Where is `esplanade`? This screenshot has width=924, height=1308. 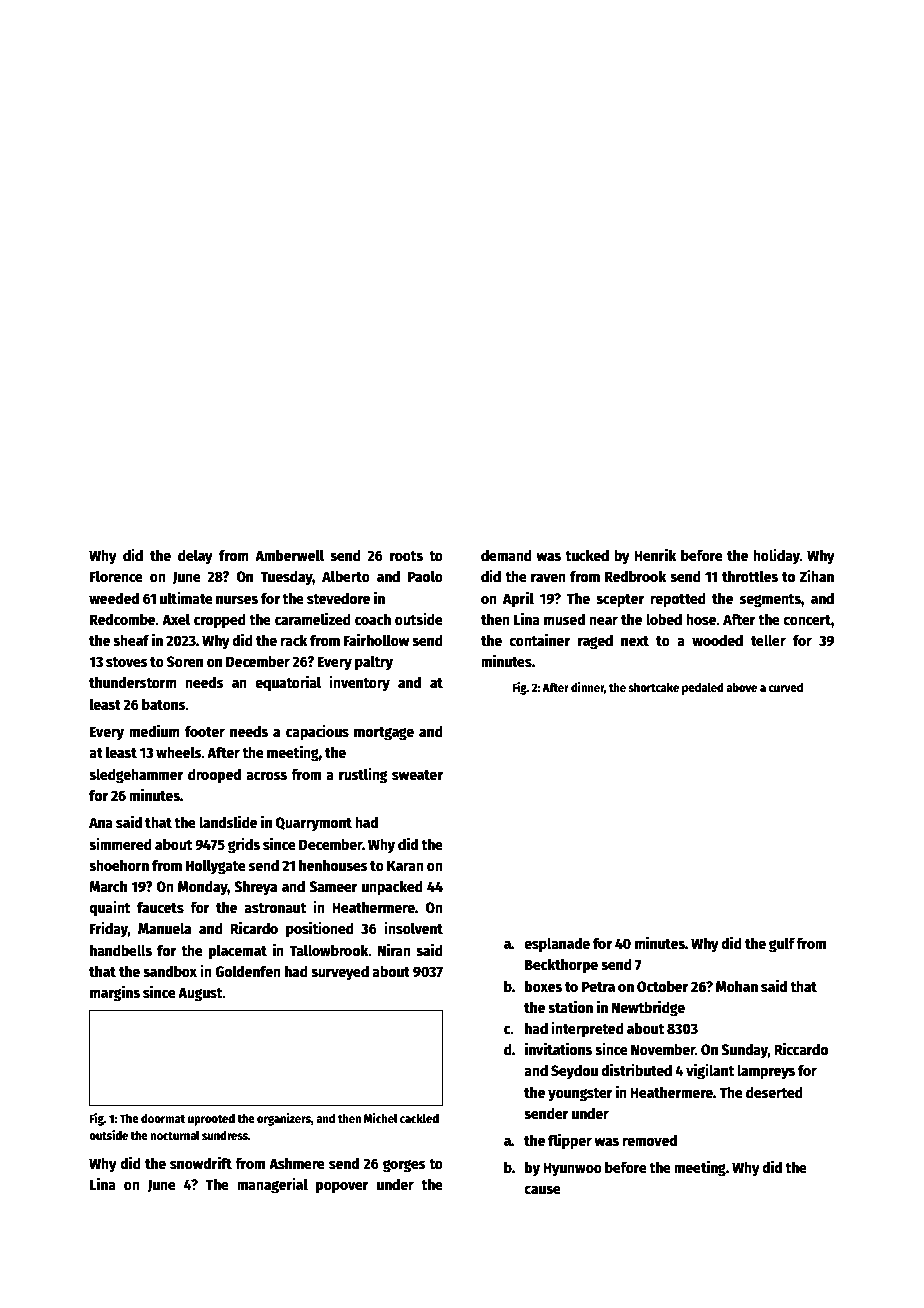 esplanade is located at coordinates (557, 945).
